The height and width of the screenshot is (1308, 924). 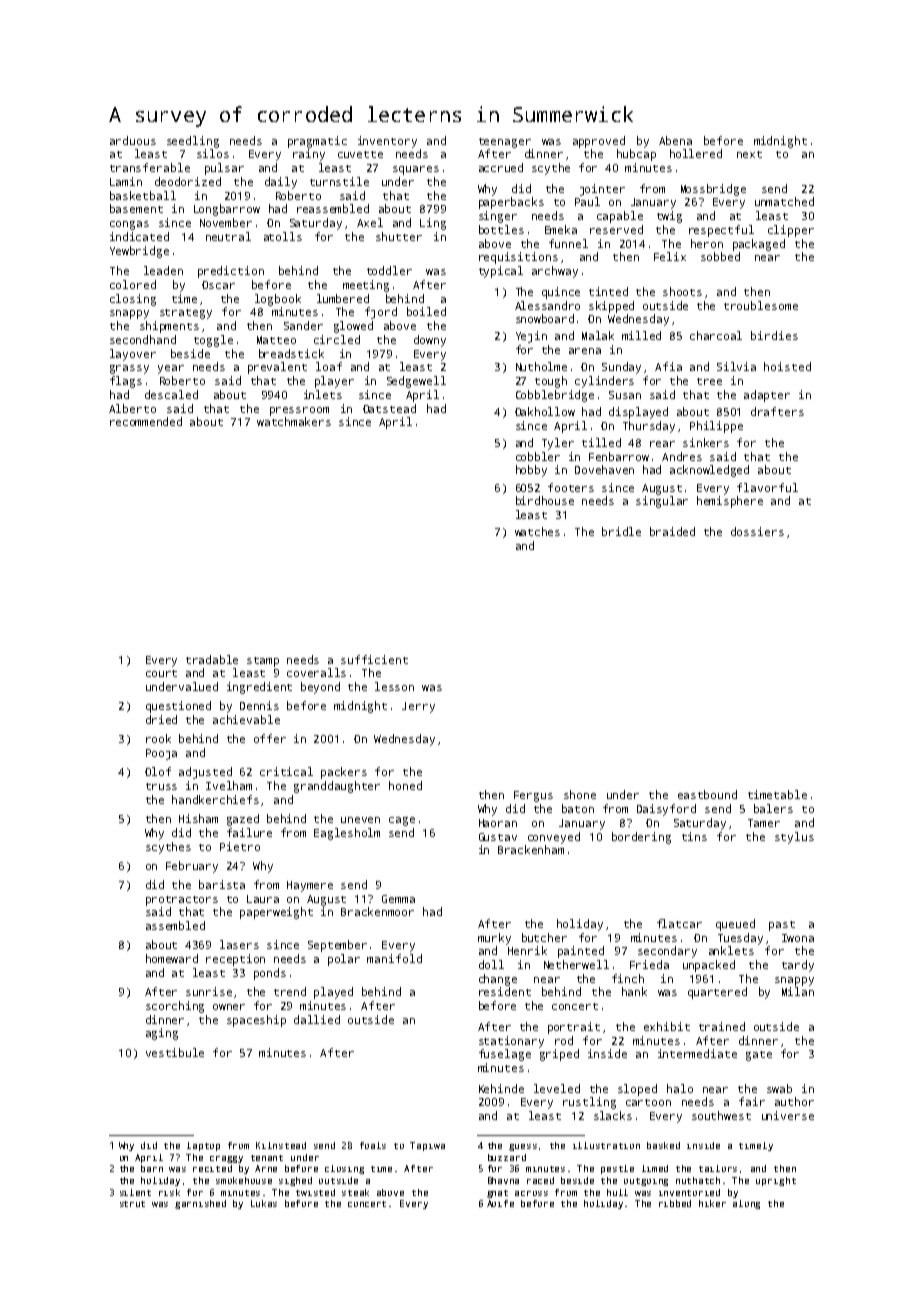 What do you see at coordinates (749, 154) in the screenshot?
I see `next` at bounding box center [749, 154].
